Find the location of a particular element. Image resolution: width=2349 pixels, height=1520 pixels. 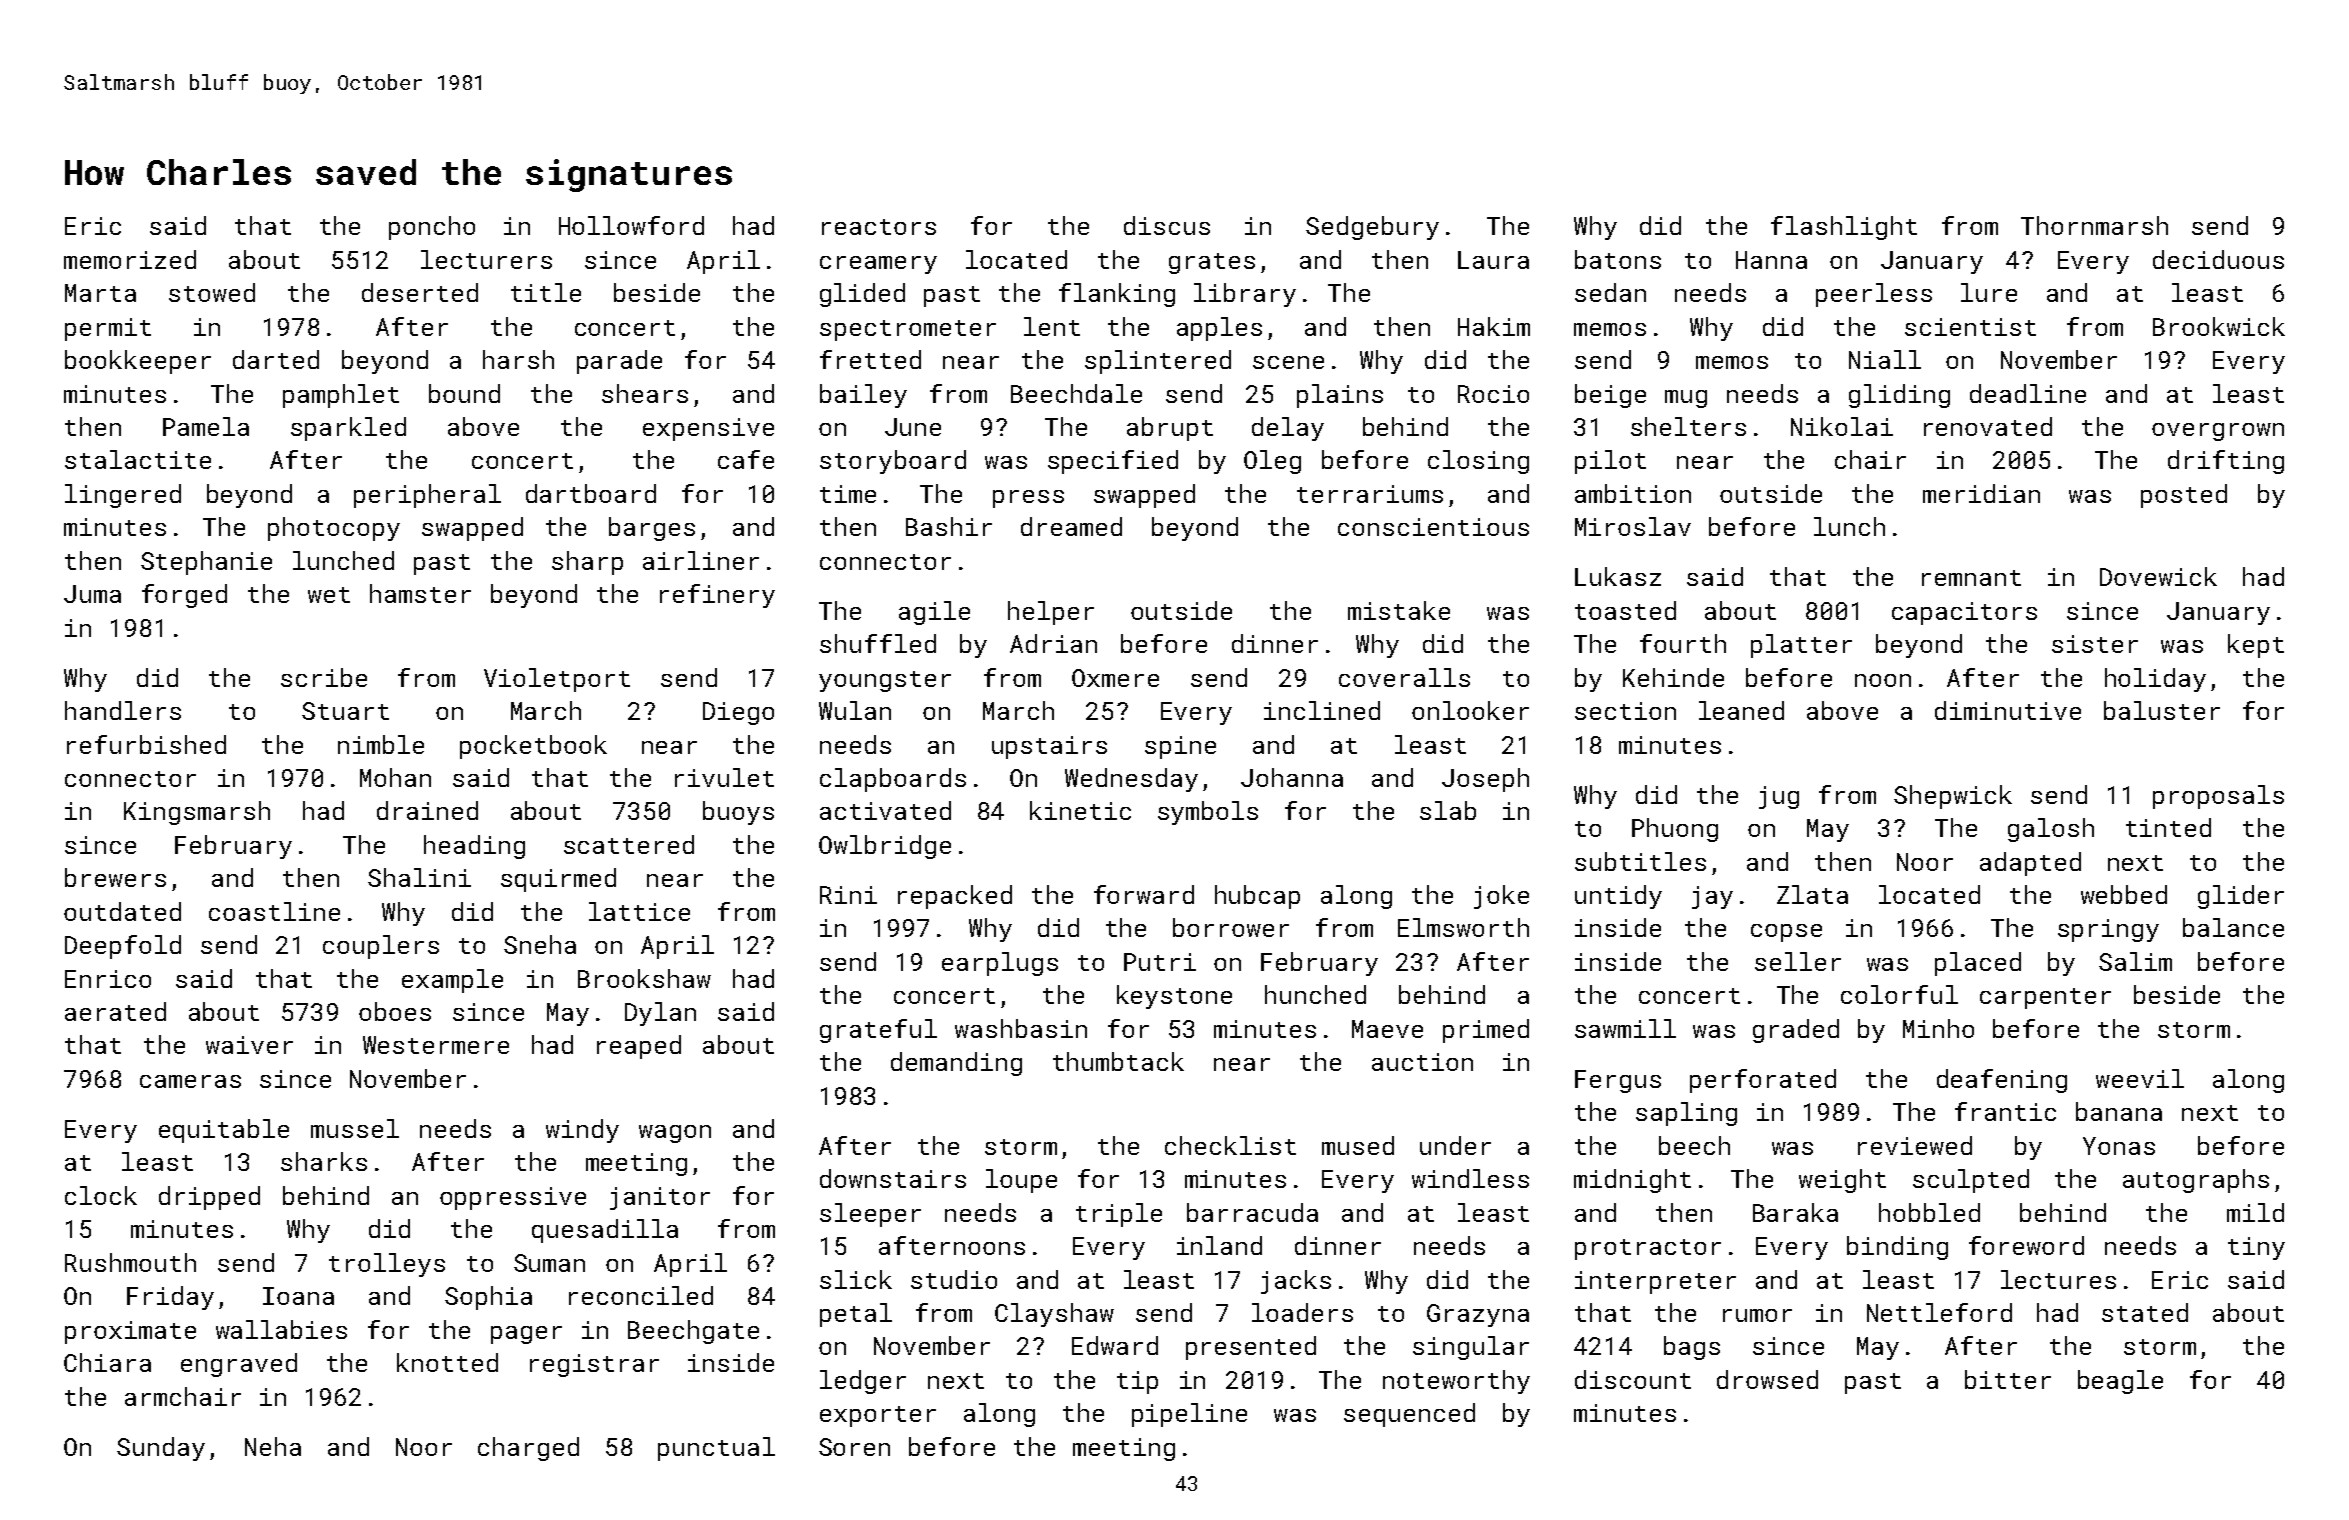

Niall is located at coordinates (1885, 359).
